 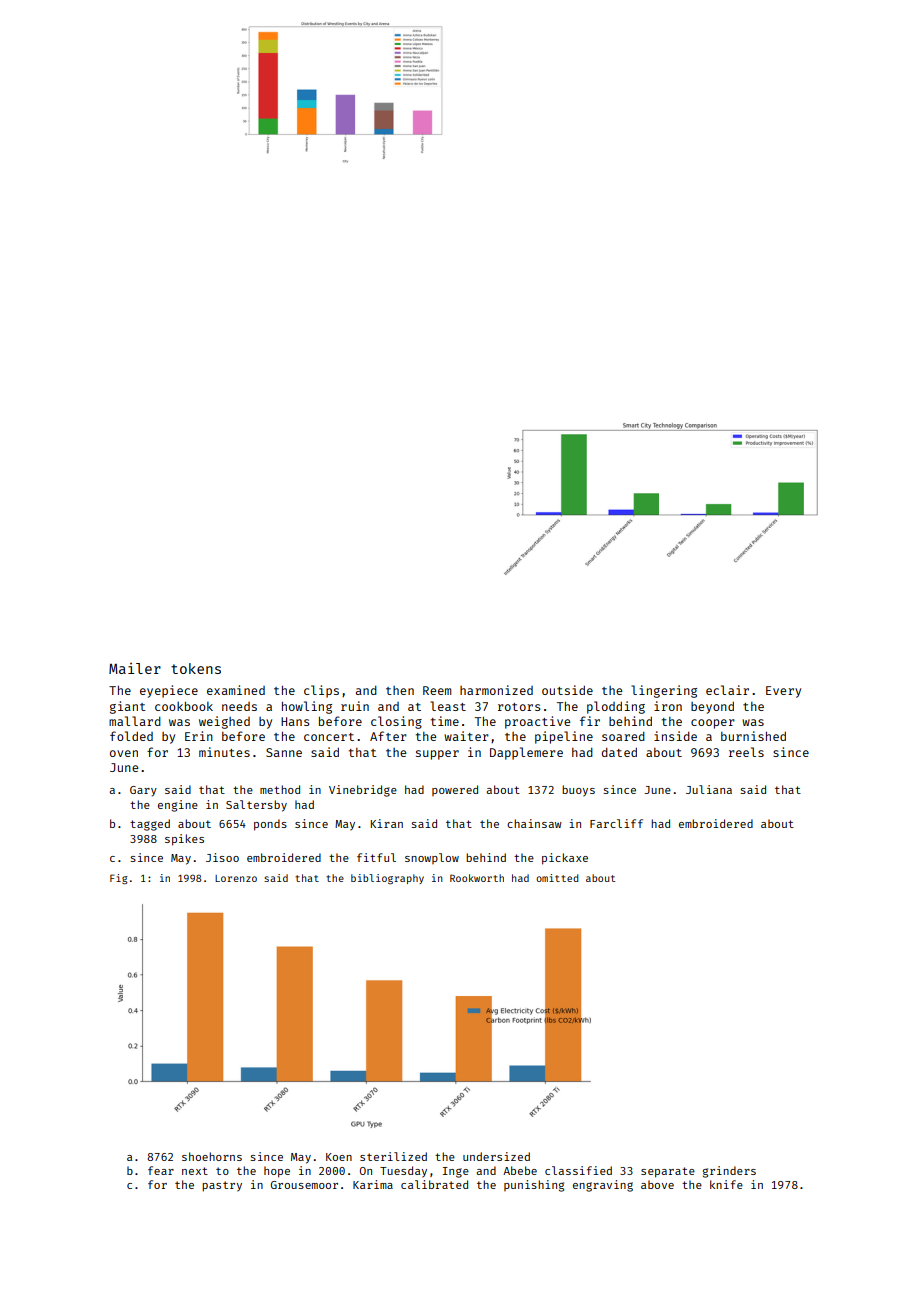 I want to click on grinders, so click(x=729, y=1172).
